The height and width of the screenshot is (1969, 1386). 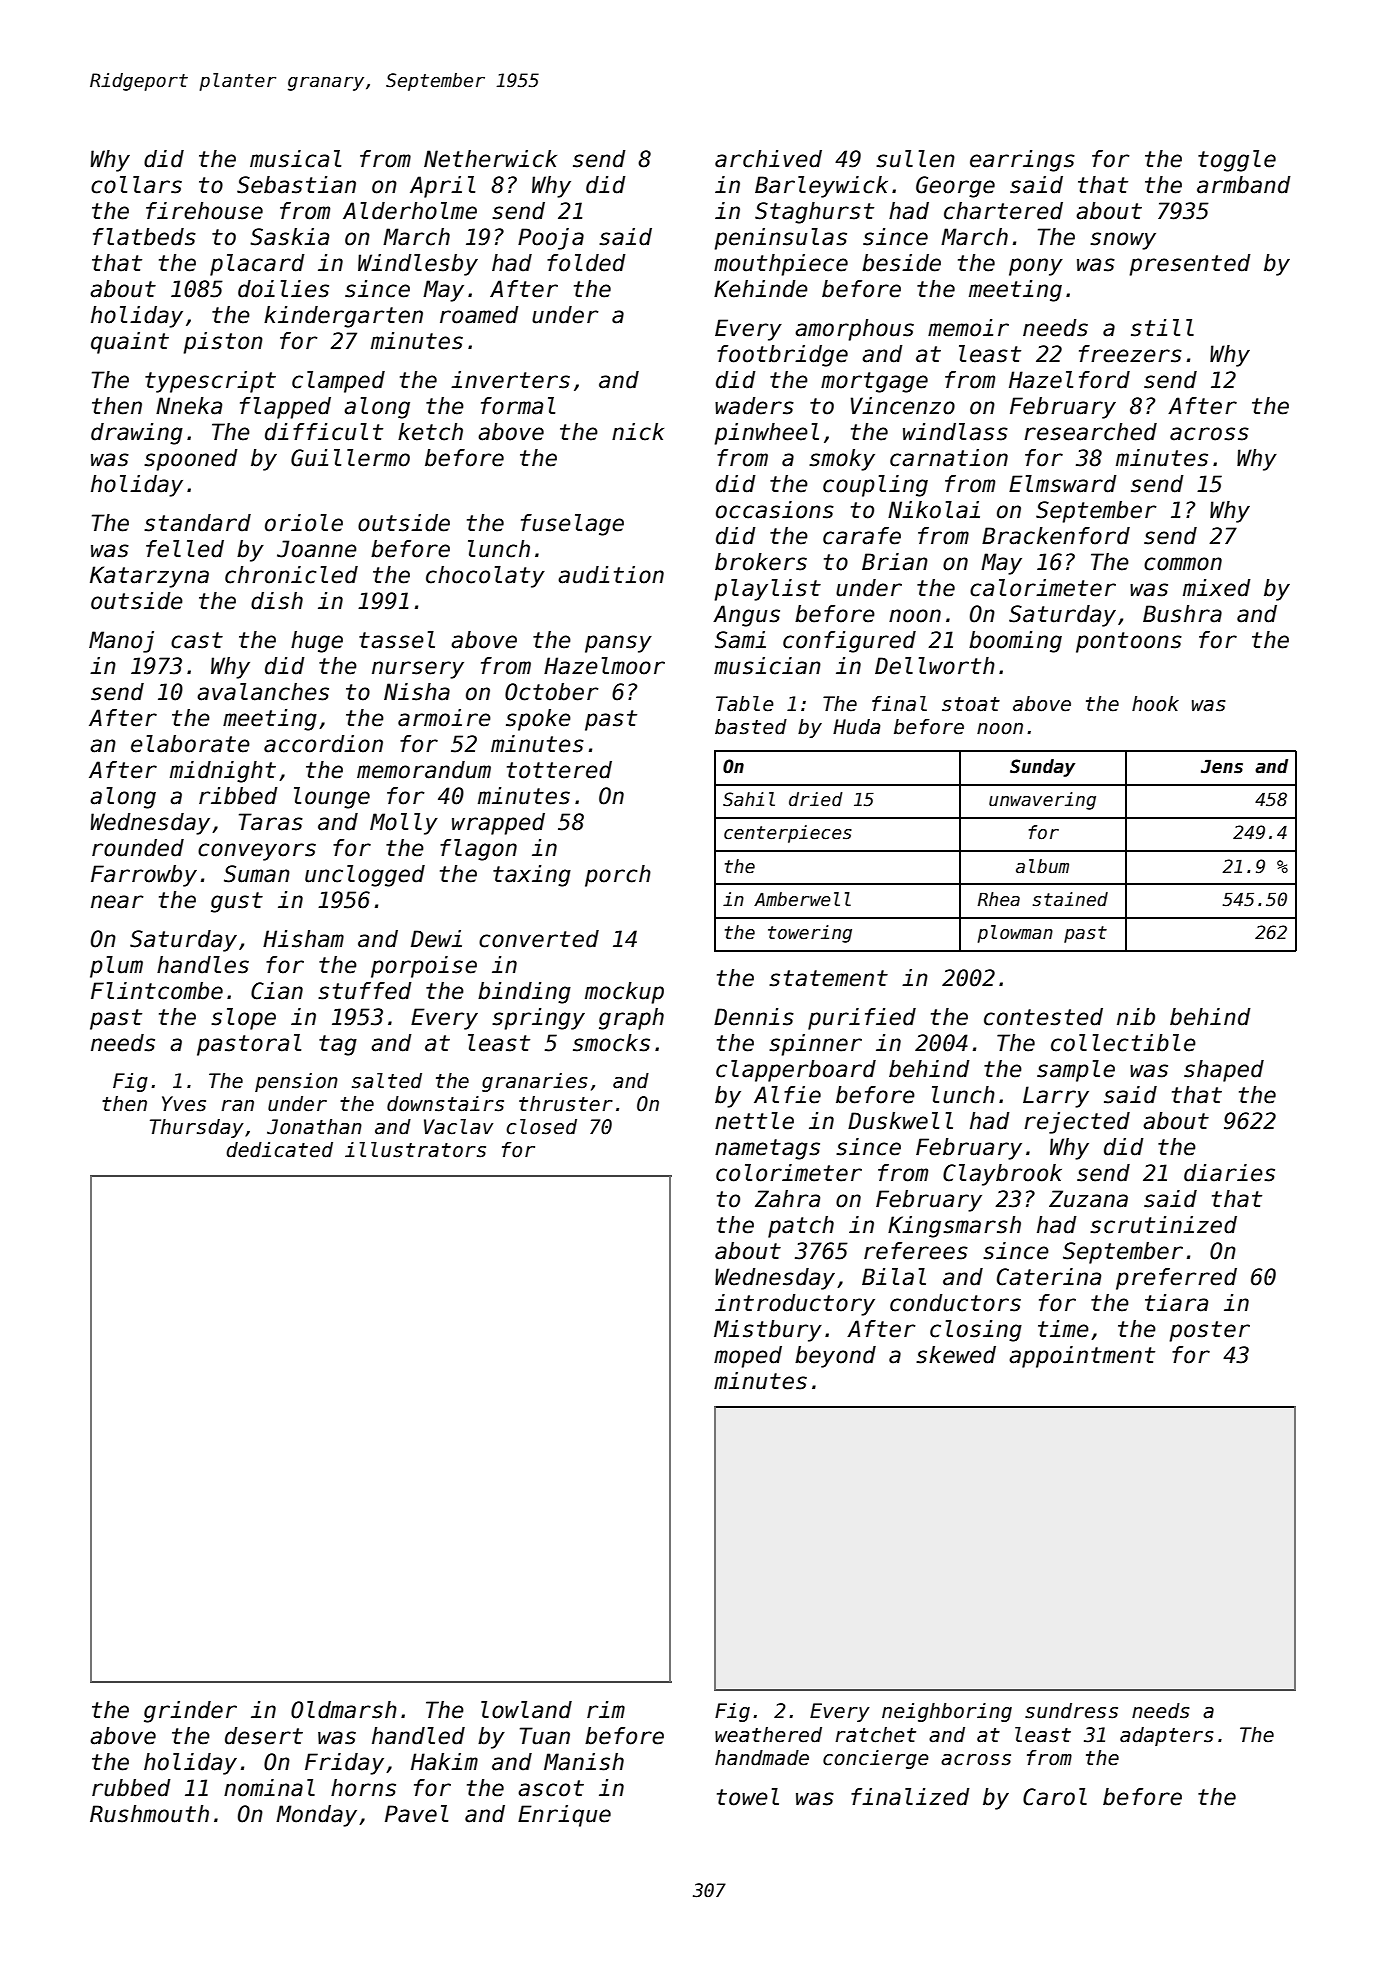 What do you see at coordinates (584, 1762) in the screenshot?
I see `Manish` at bounding box center [584, 1762].
